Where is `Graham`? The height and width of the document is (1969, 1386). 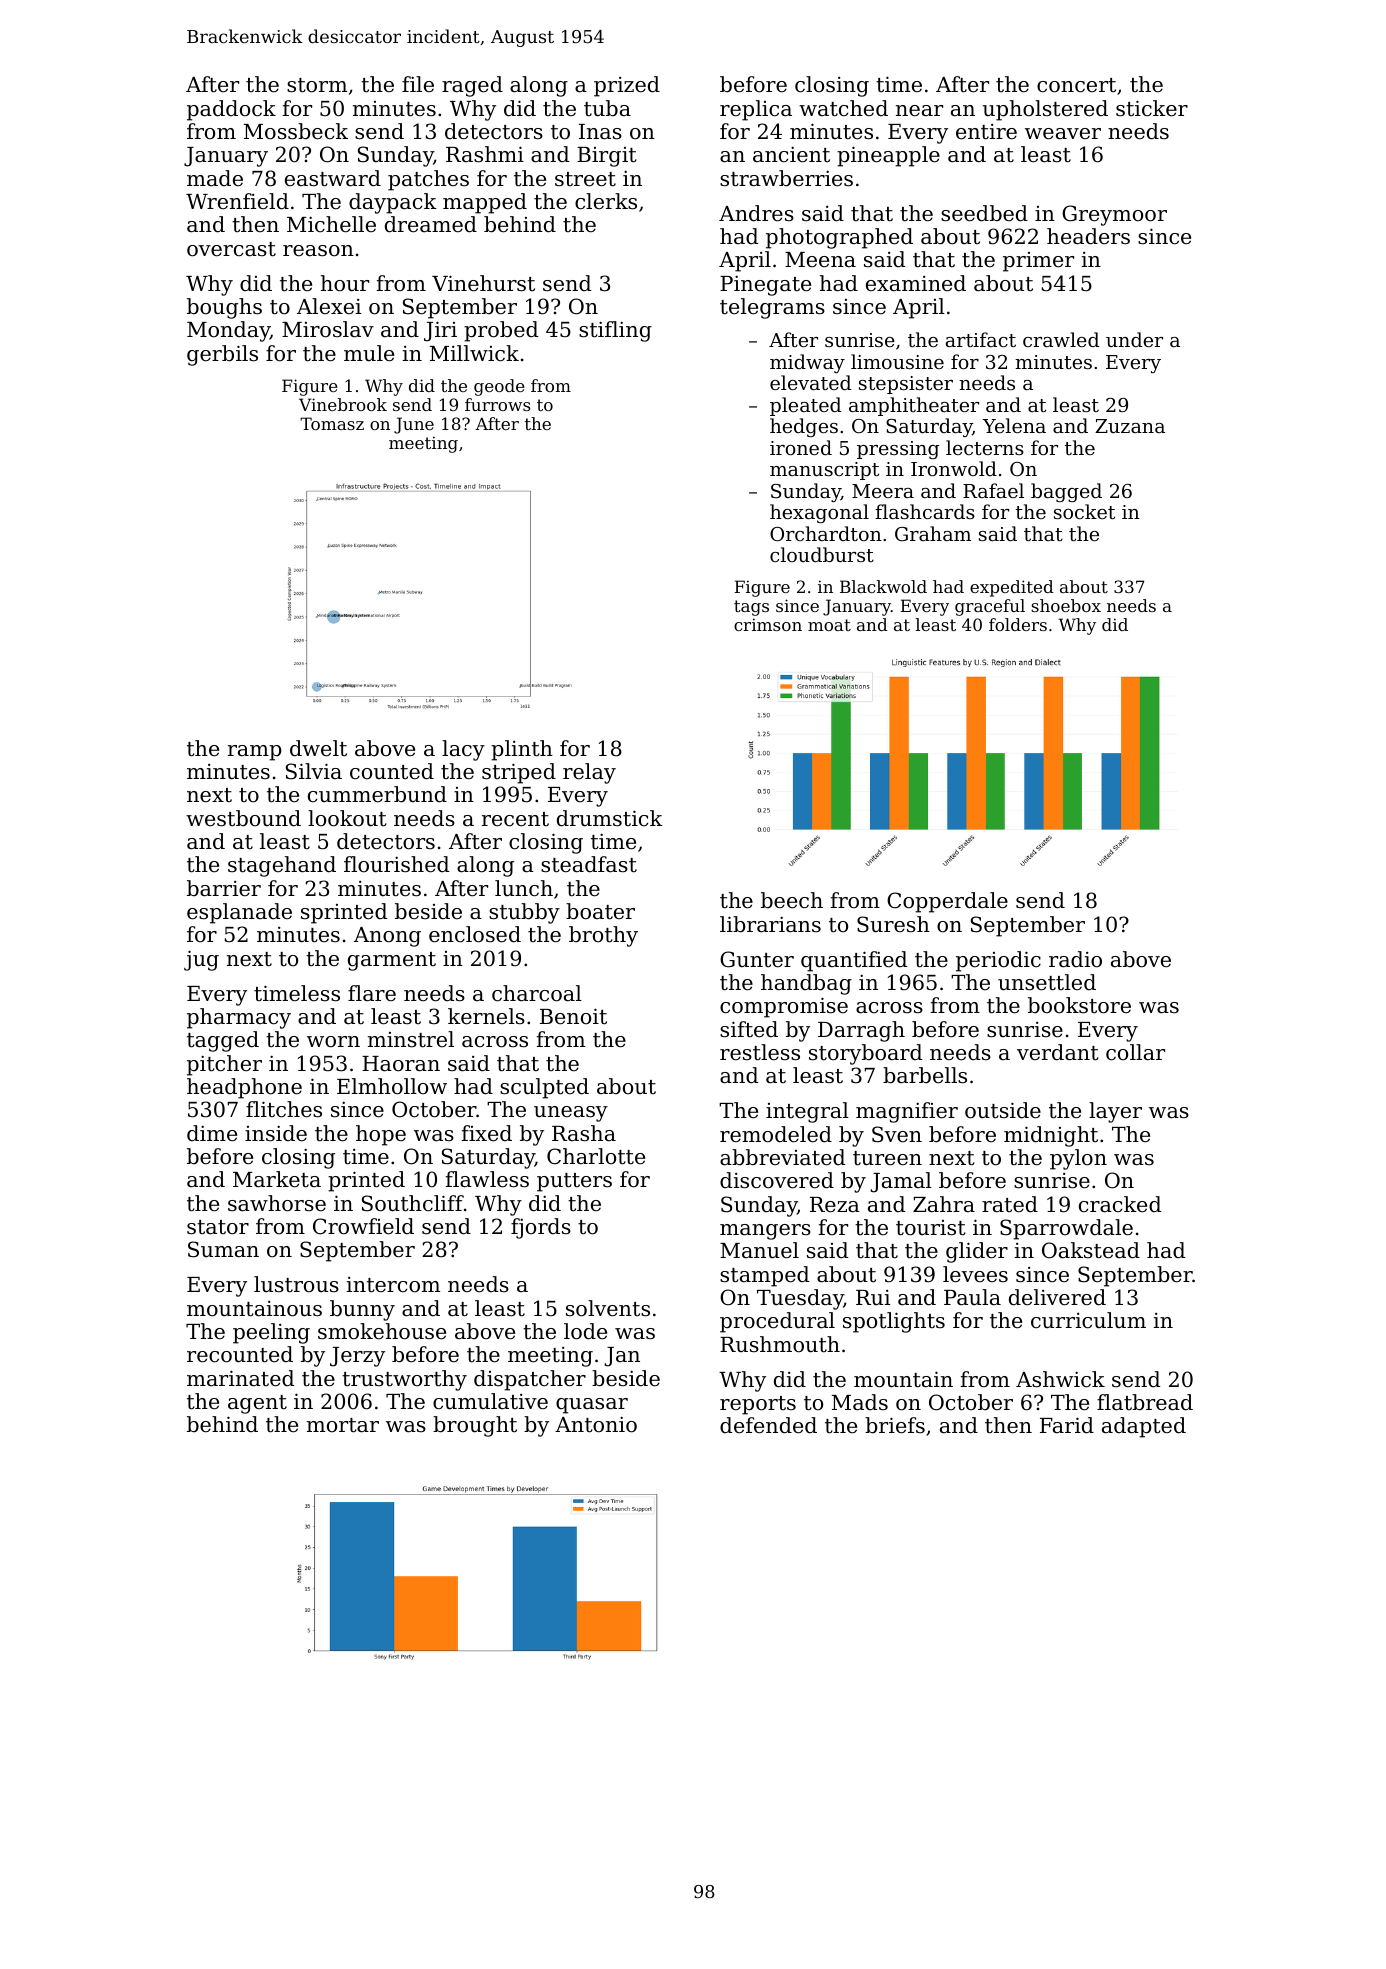 Graham is located at coordinates (933, 533).
